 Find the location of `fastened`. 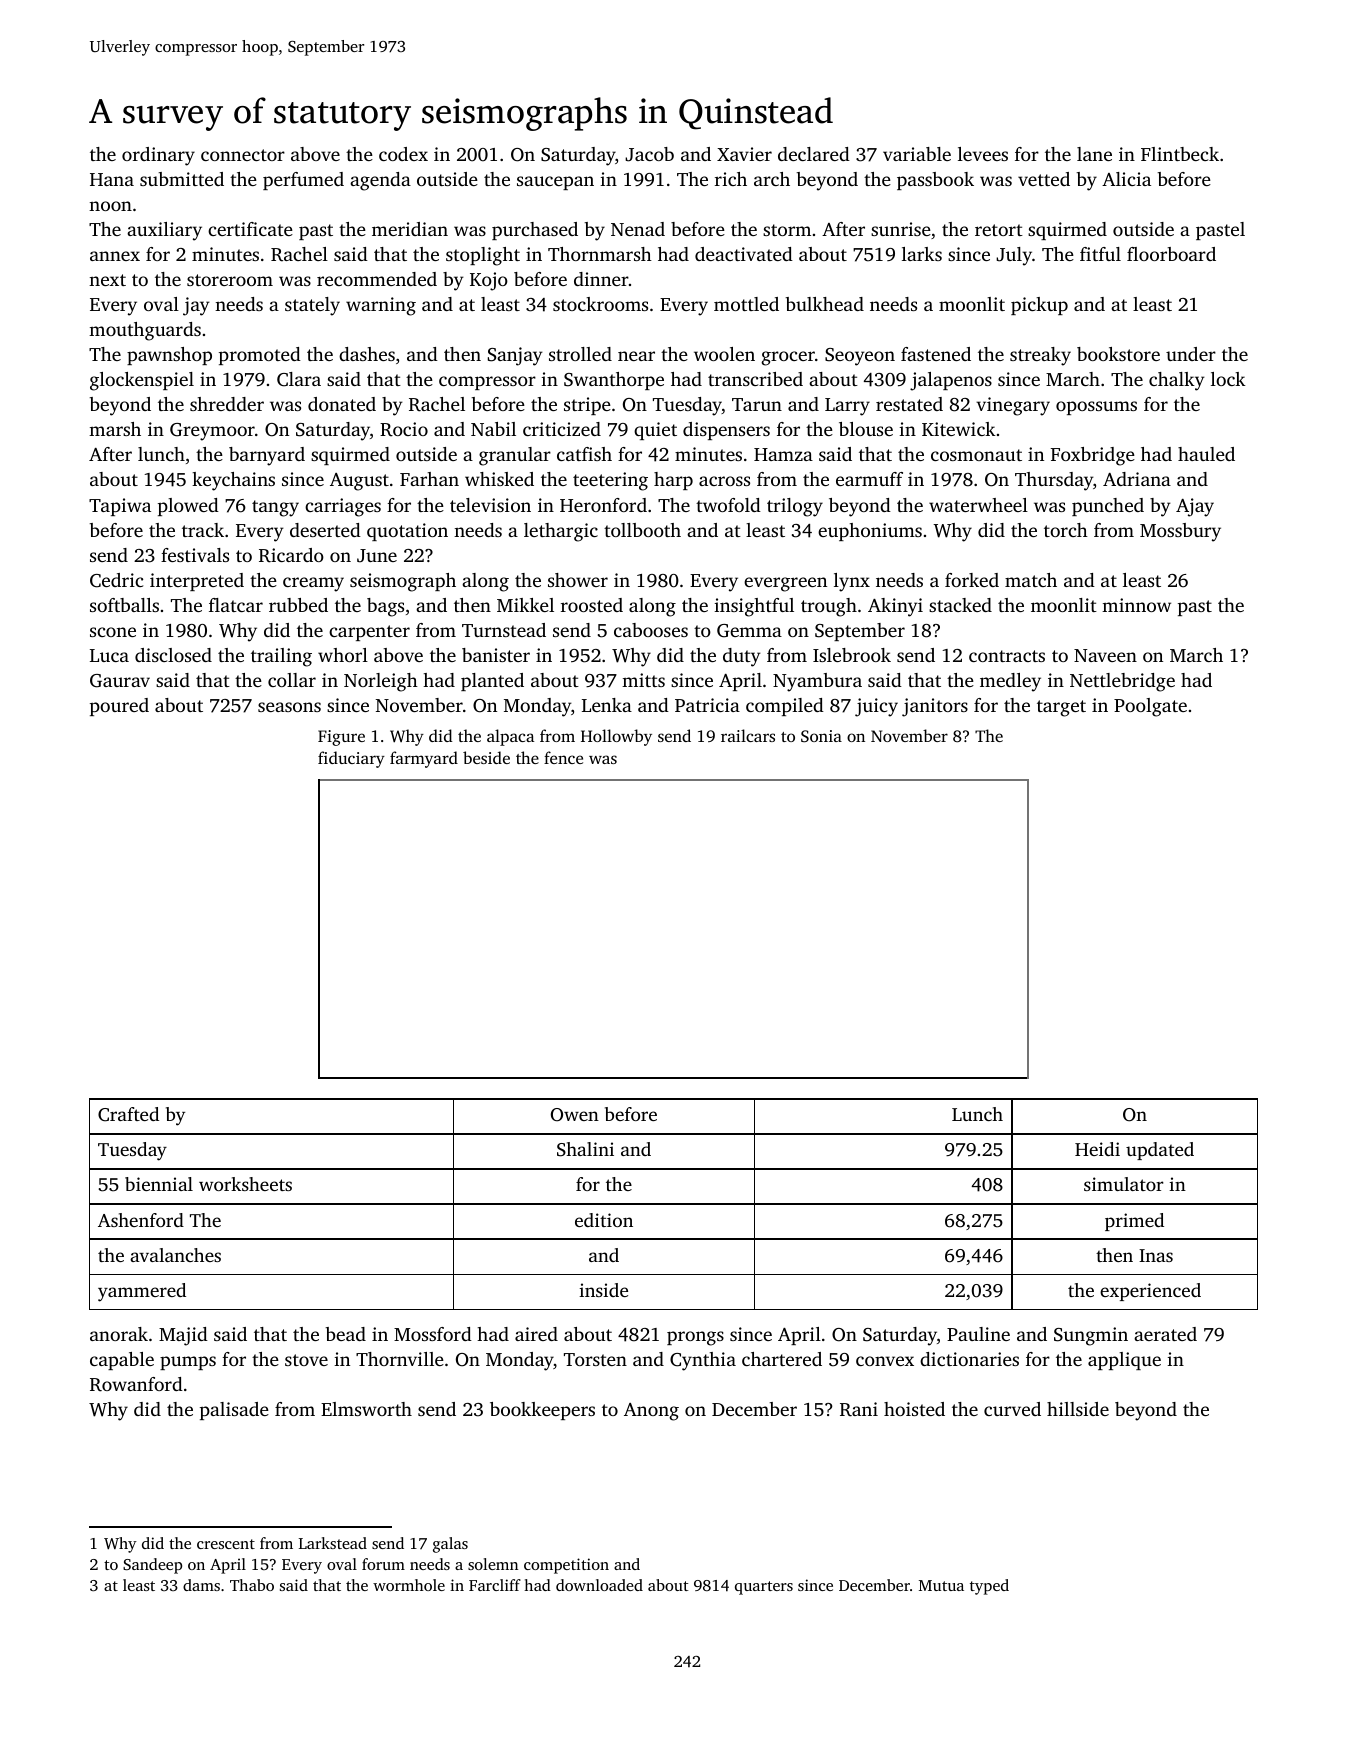

fastened is located at coordinates (936, 354).
